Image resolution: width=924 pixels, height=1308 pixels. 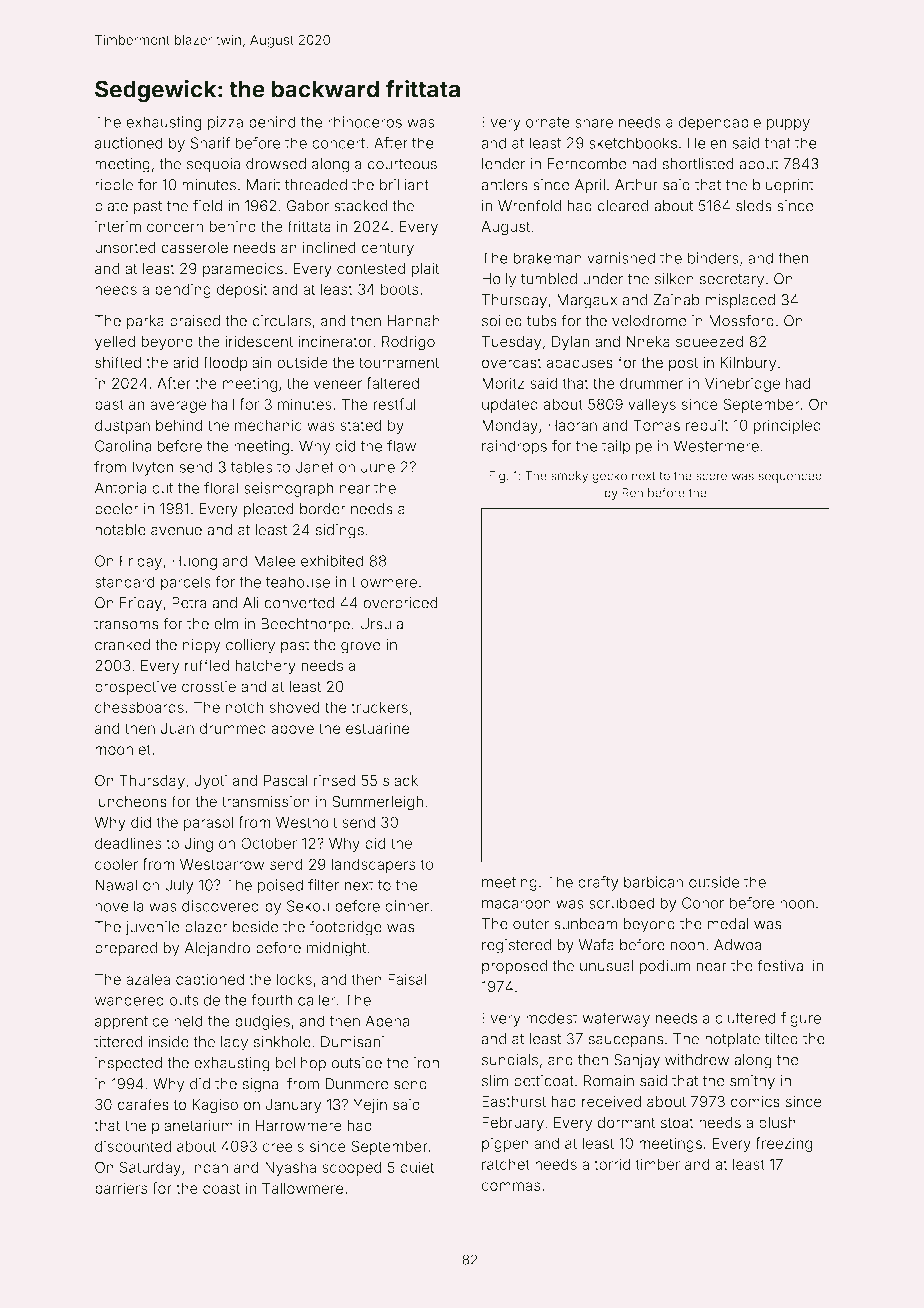 What do you see at coordinates (114, 186) in the screenshot?
I see `ripple` at bounding box center [114, 186].
